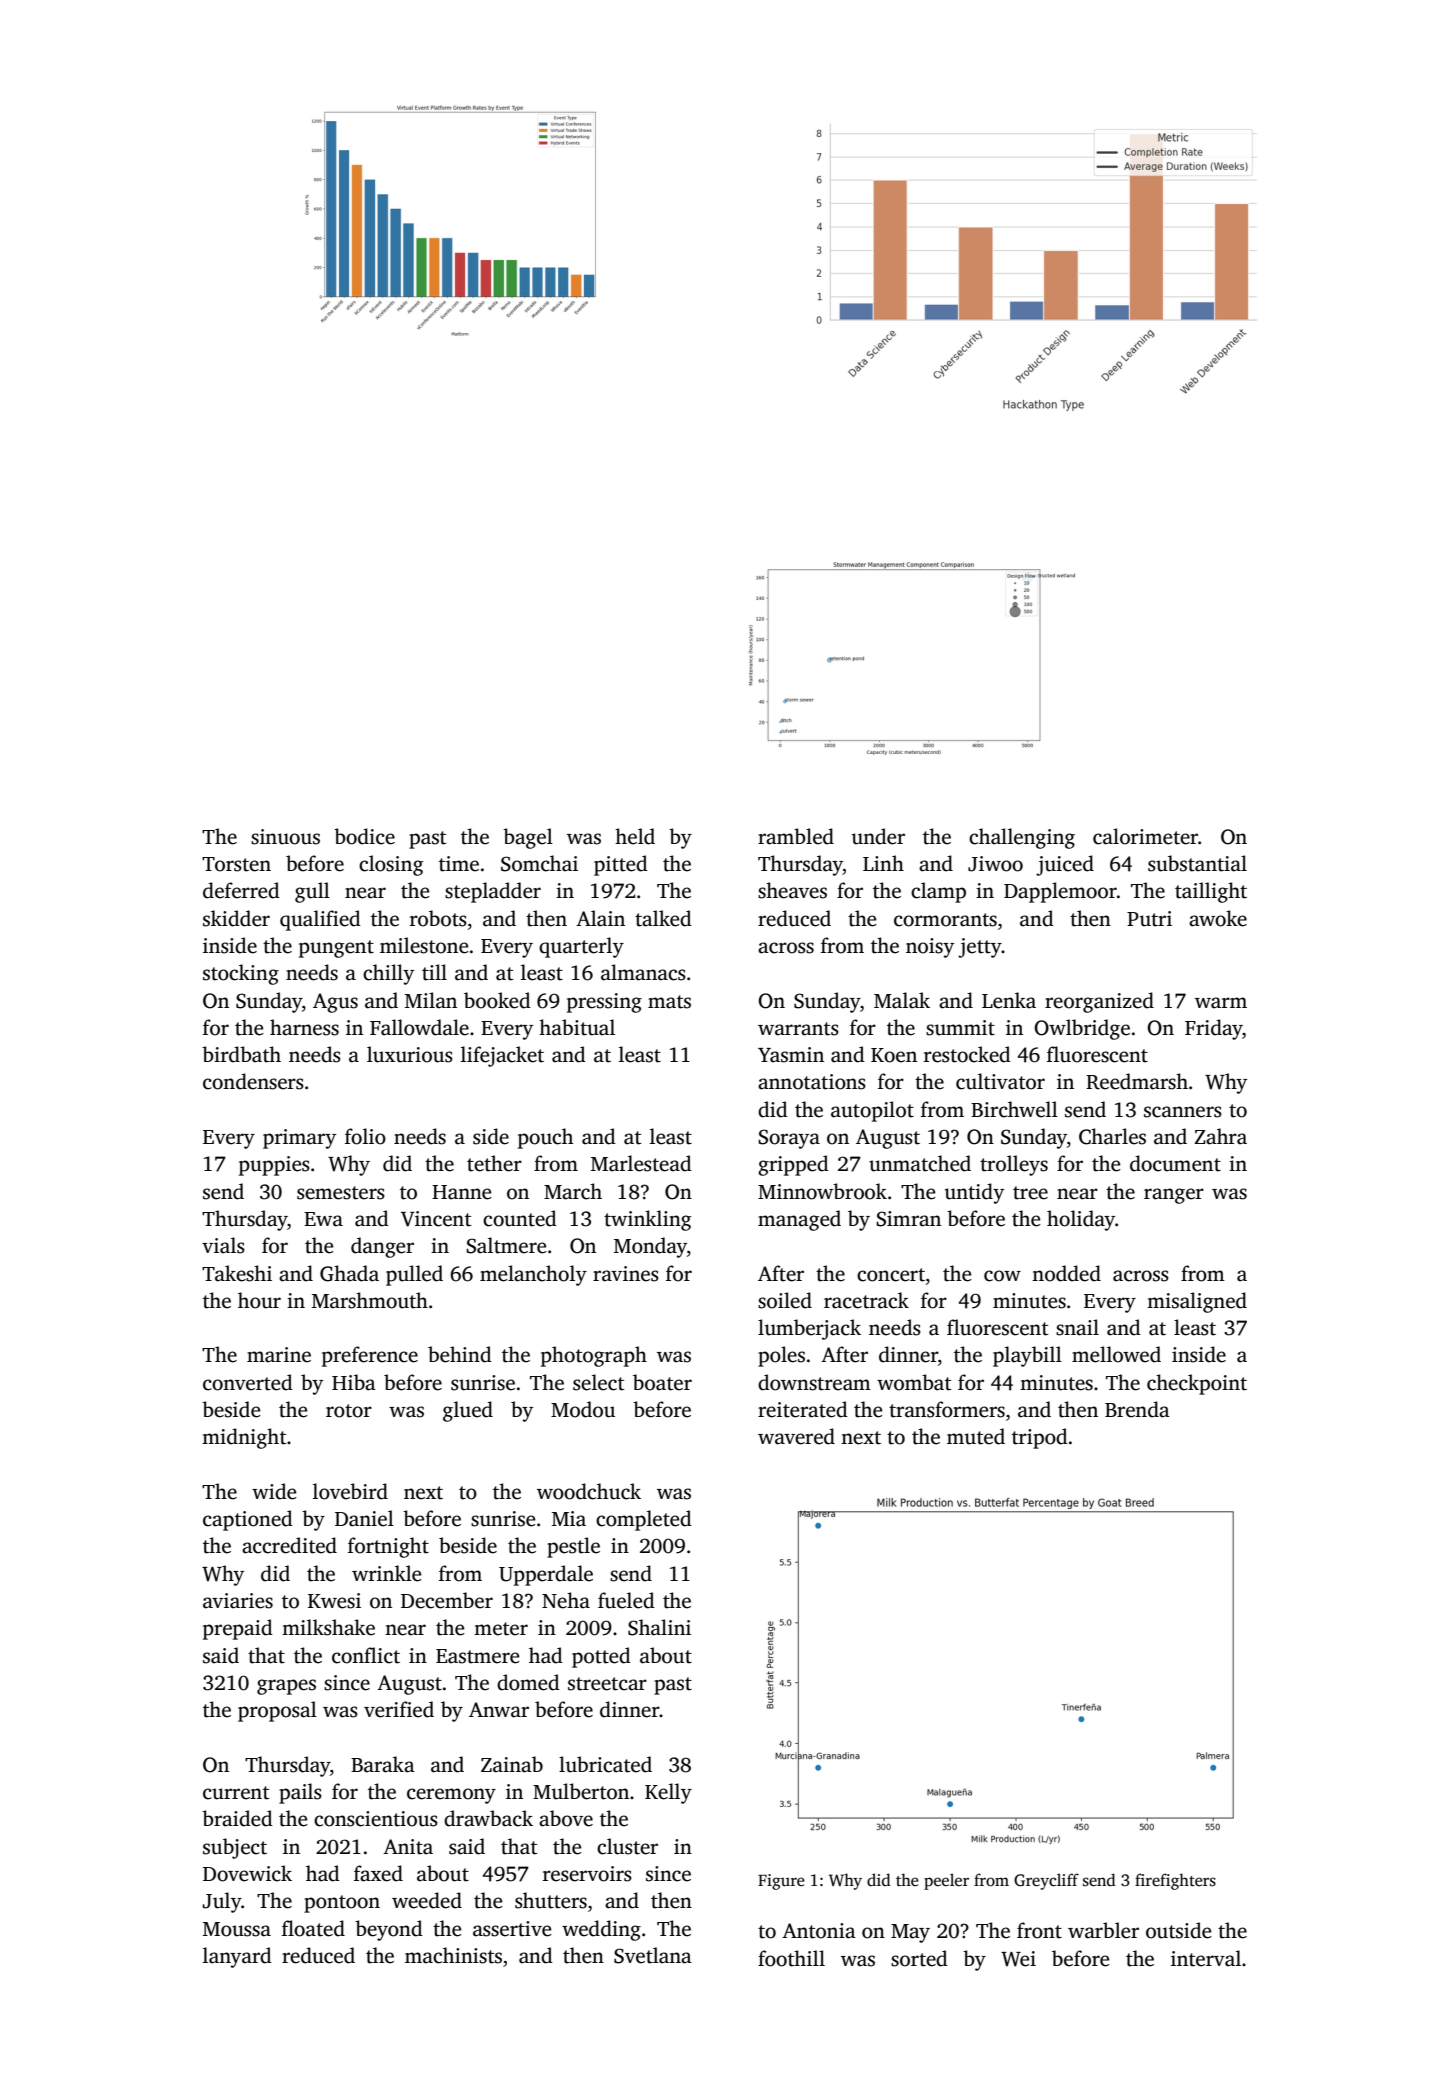 The image size is (1450, 2100). I want to click on front, so click(1039, 1930).
